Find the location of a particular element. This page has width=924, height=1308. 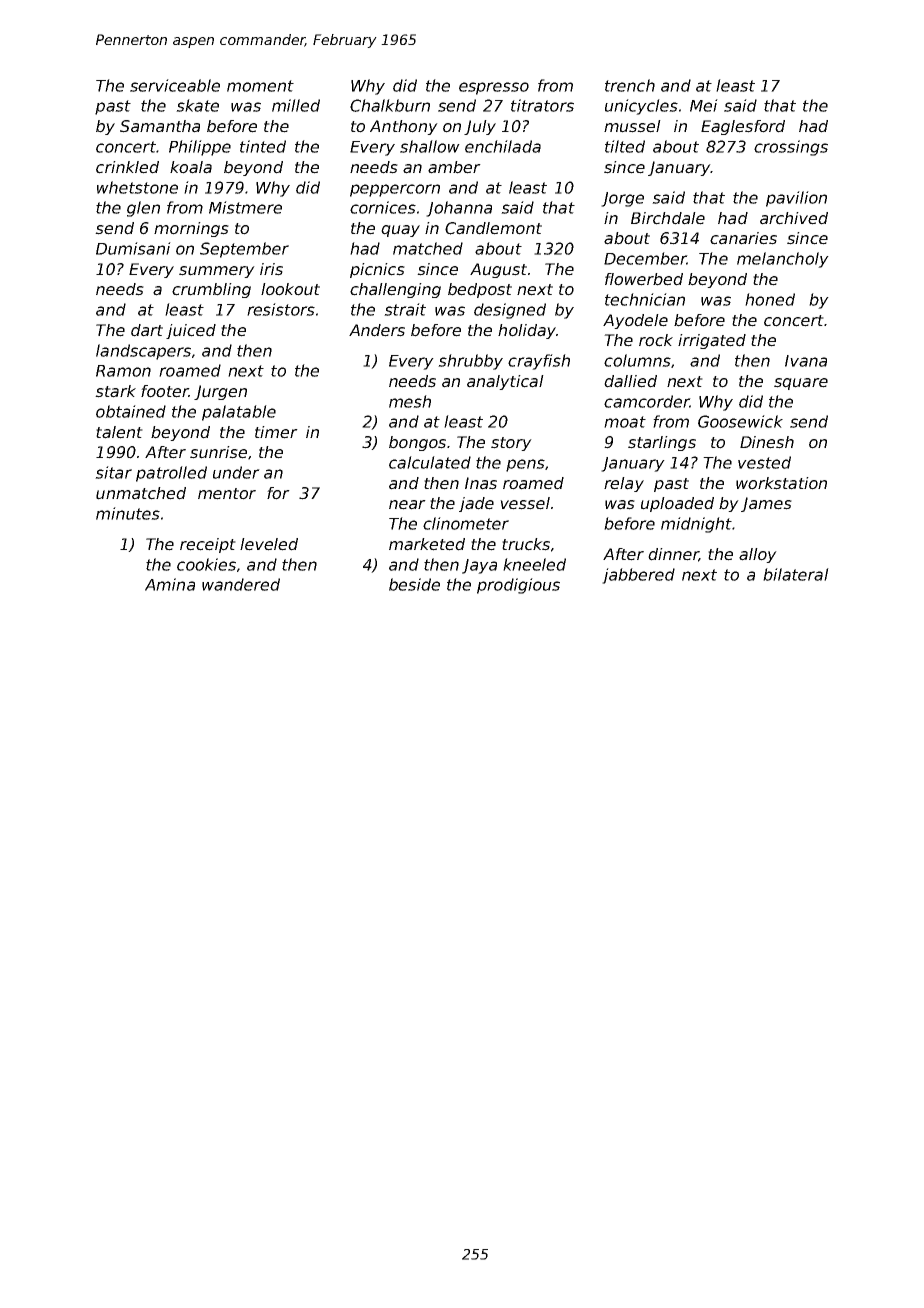

columns is located at coordinates (637, 360).
